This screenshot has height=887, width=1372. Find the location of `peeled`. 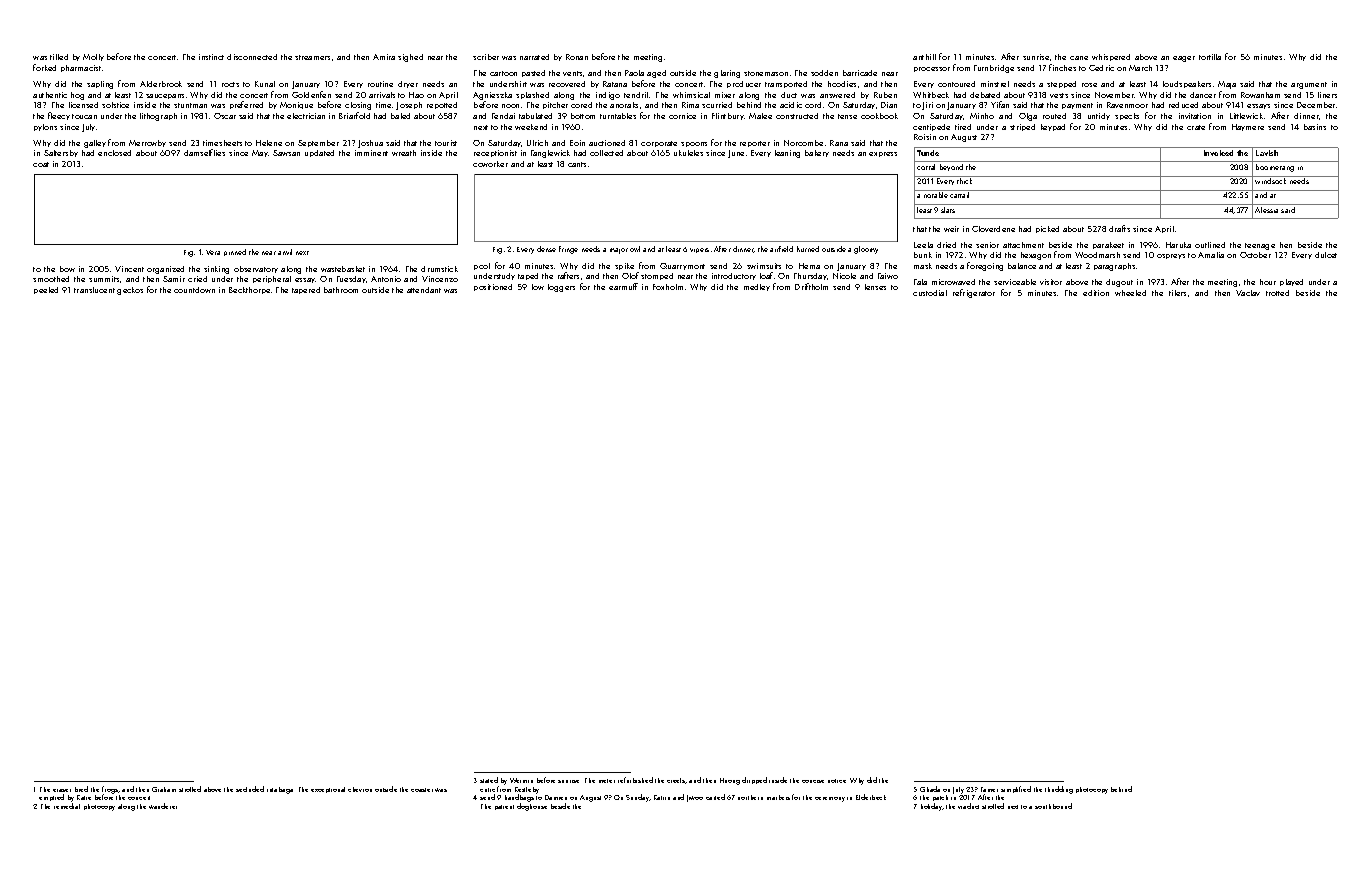

peeled is located at coordinates (46, 290).
